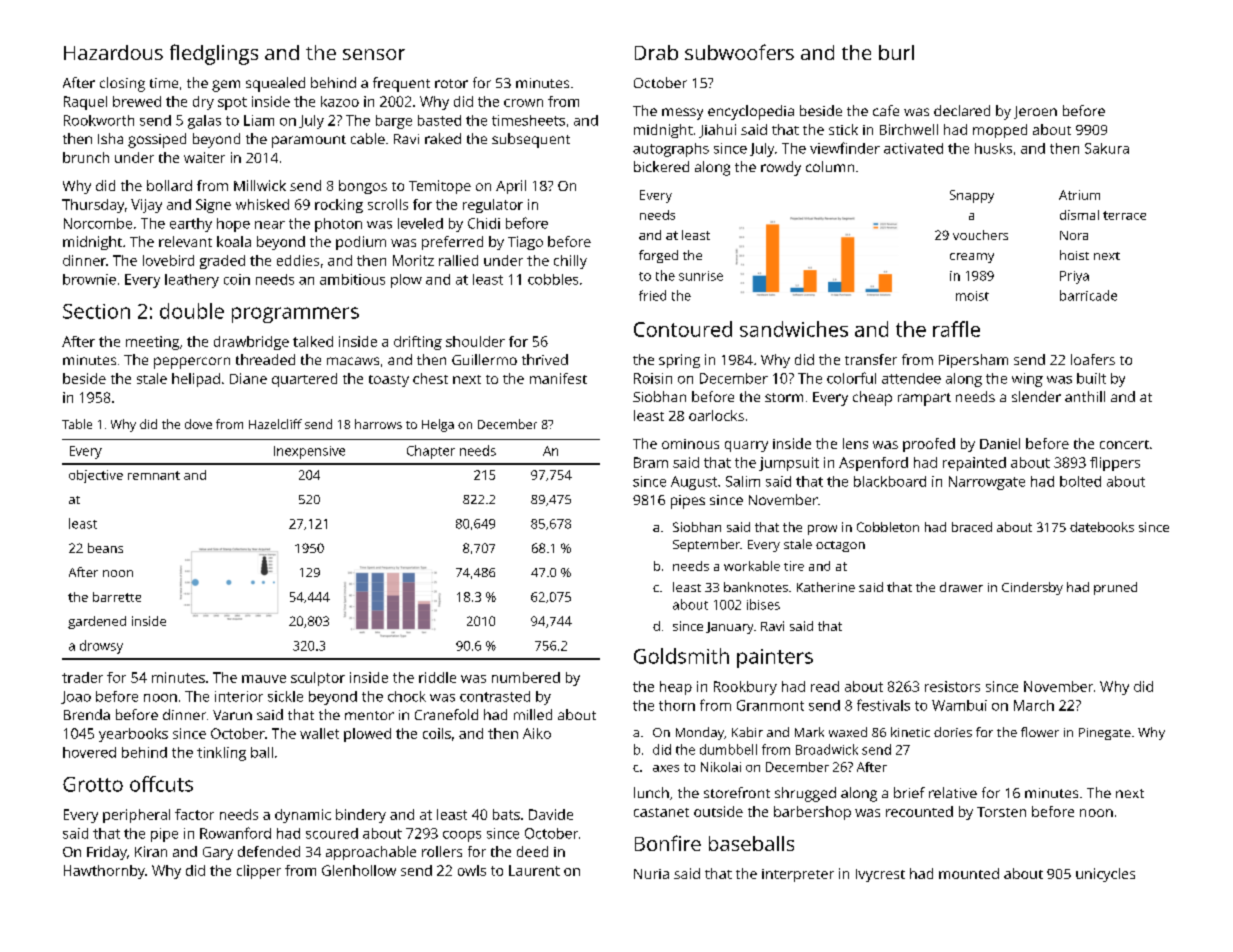 The width and height of the screenshot is (1233, 952). What do you see at coordinates (259, 872) in the screenshot?
I see `clipper` at bounding box center [259, 872].
